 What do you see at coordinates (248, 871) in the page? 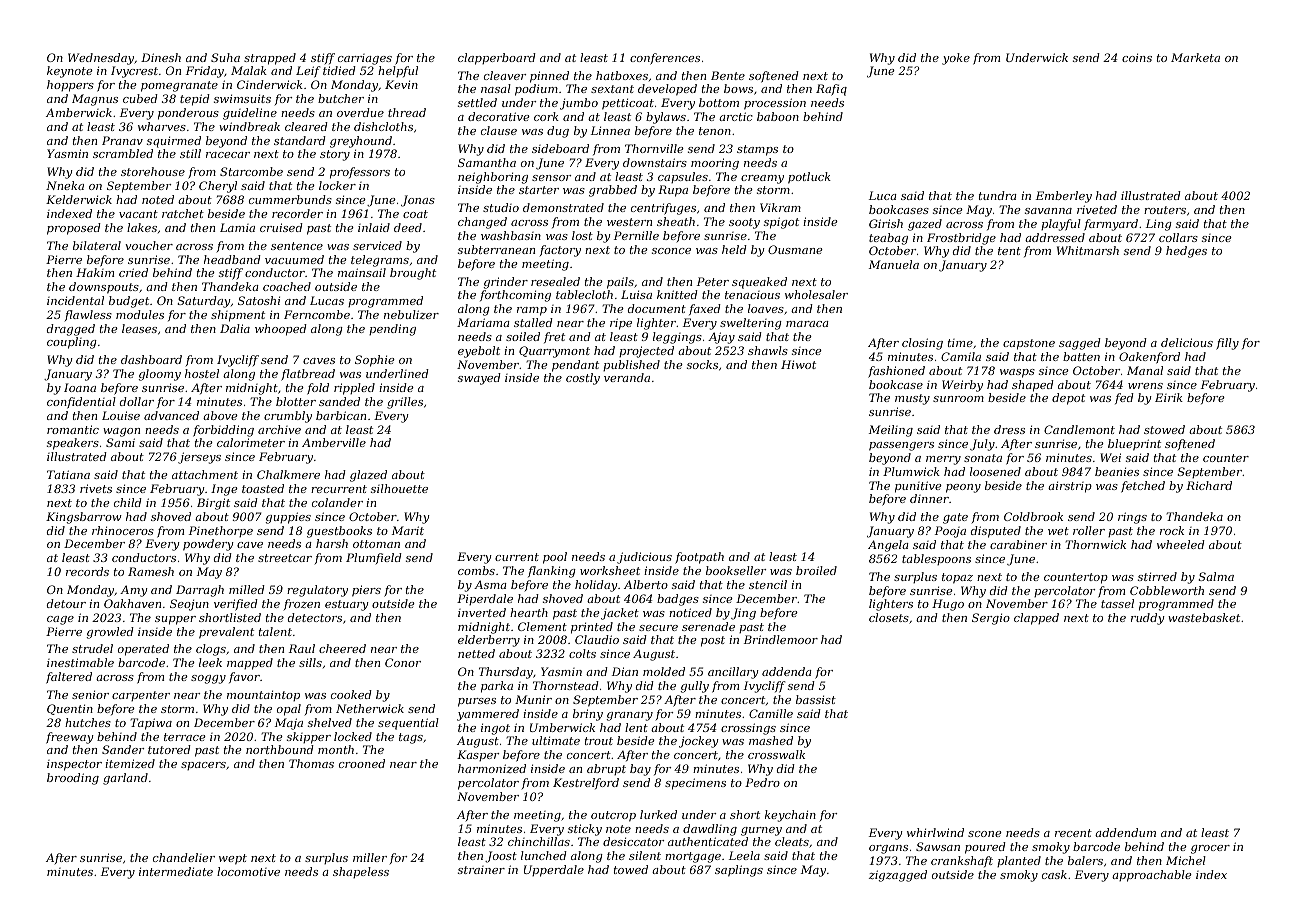
I see `locomotive` at bounding box center [248, 871].
